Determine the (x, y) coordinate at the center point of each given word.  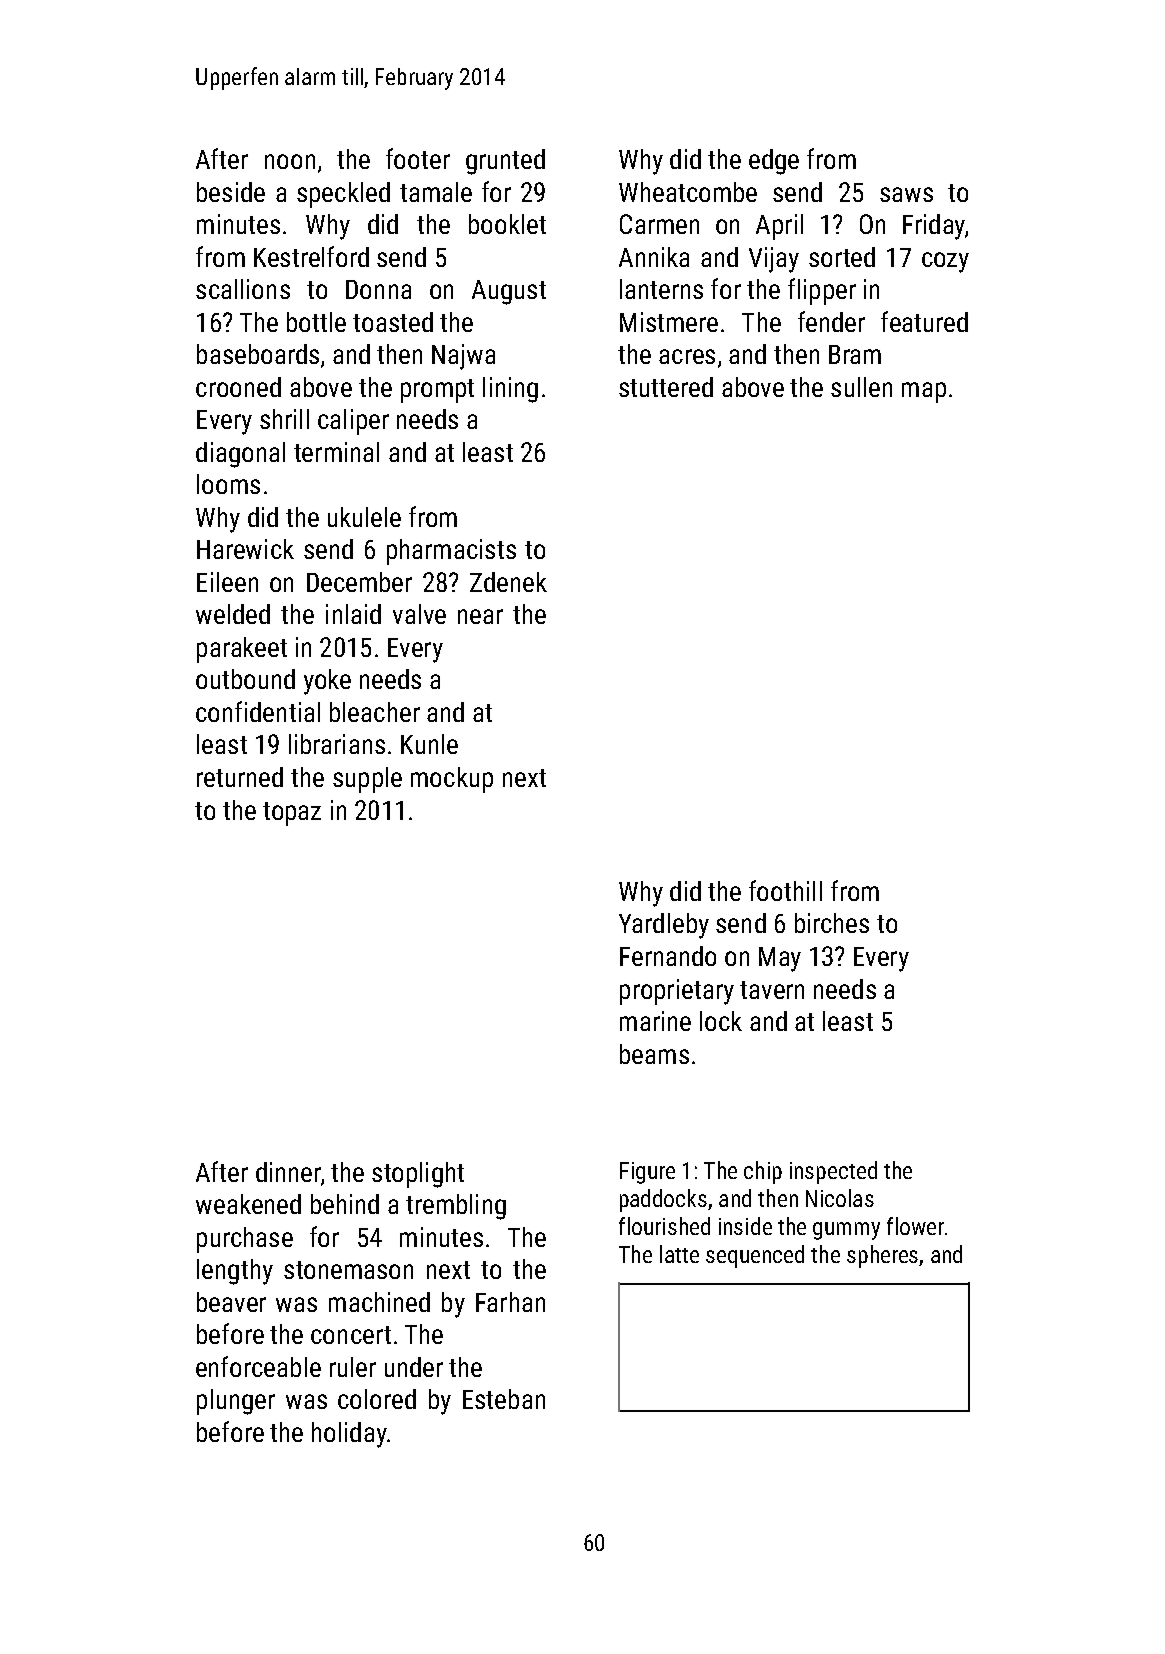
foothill (785, 890)
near (480, 616)
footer (418, 158)
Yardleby (664, 926)
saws (906, 194)
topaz (292, 814)
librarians (337, 744)
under (414, 1367)
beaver (231, 1302)
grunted (505, 162)
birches (832, 923)
